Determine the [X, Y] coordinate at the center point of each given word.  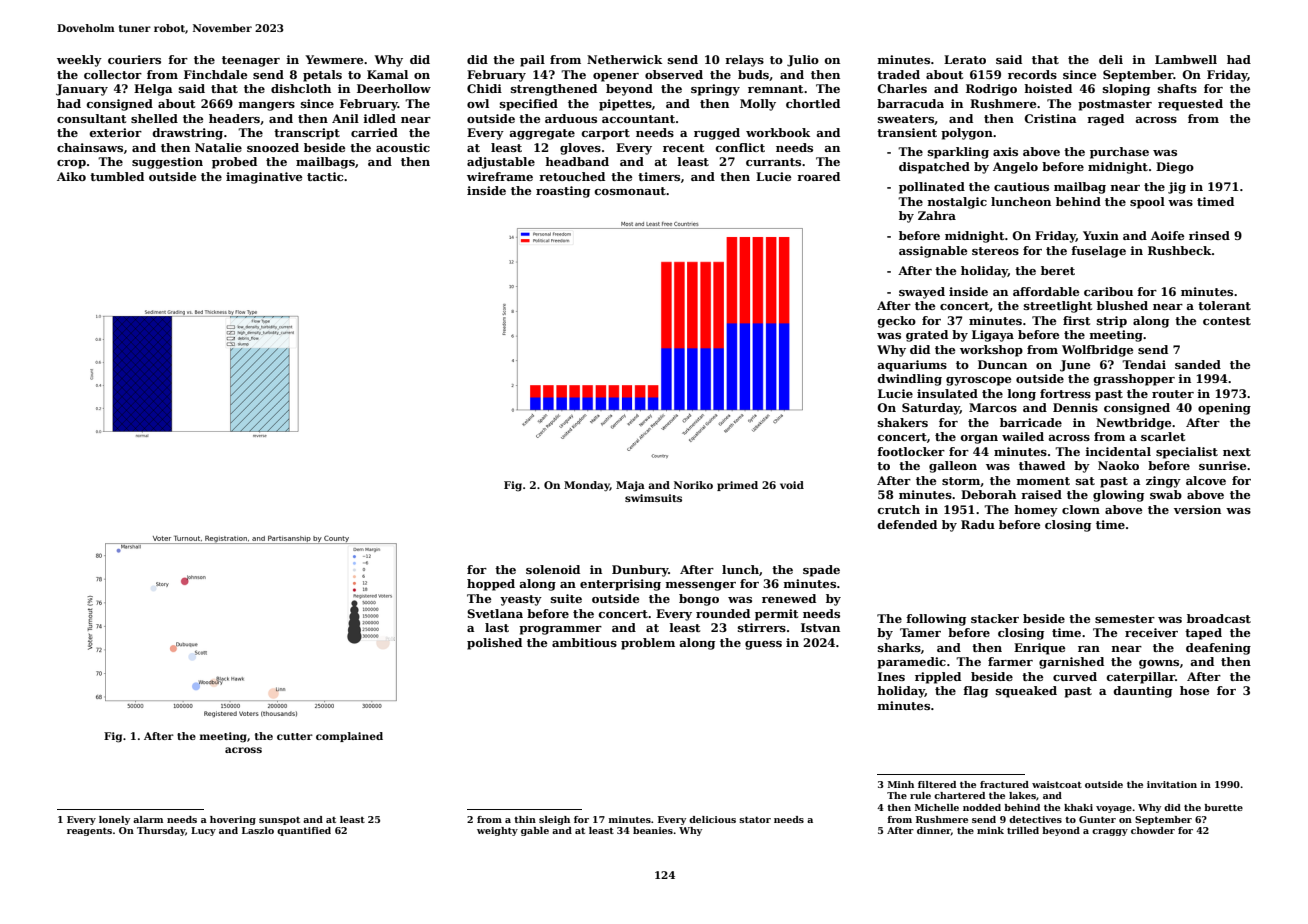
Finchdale [215, 74]
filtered [937, 784]
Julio [803, 61]
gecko [897, 322]
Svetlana [495, 613]
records [1032, 74]
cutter [295, 736]
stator [755, 819]
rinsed [1209, 235]
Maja [630, 486]
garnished [1071, 663]
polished [494, 644]
